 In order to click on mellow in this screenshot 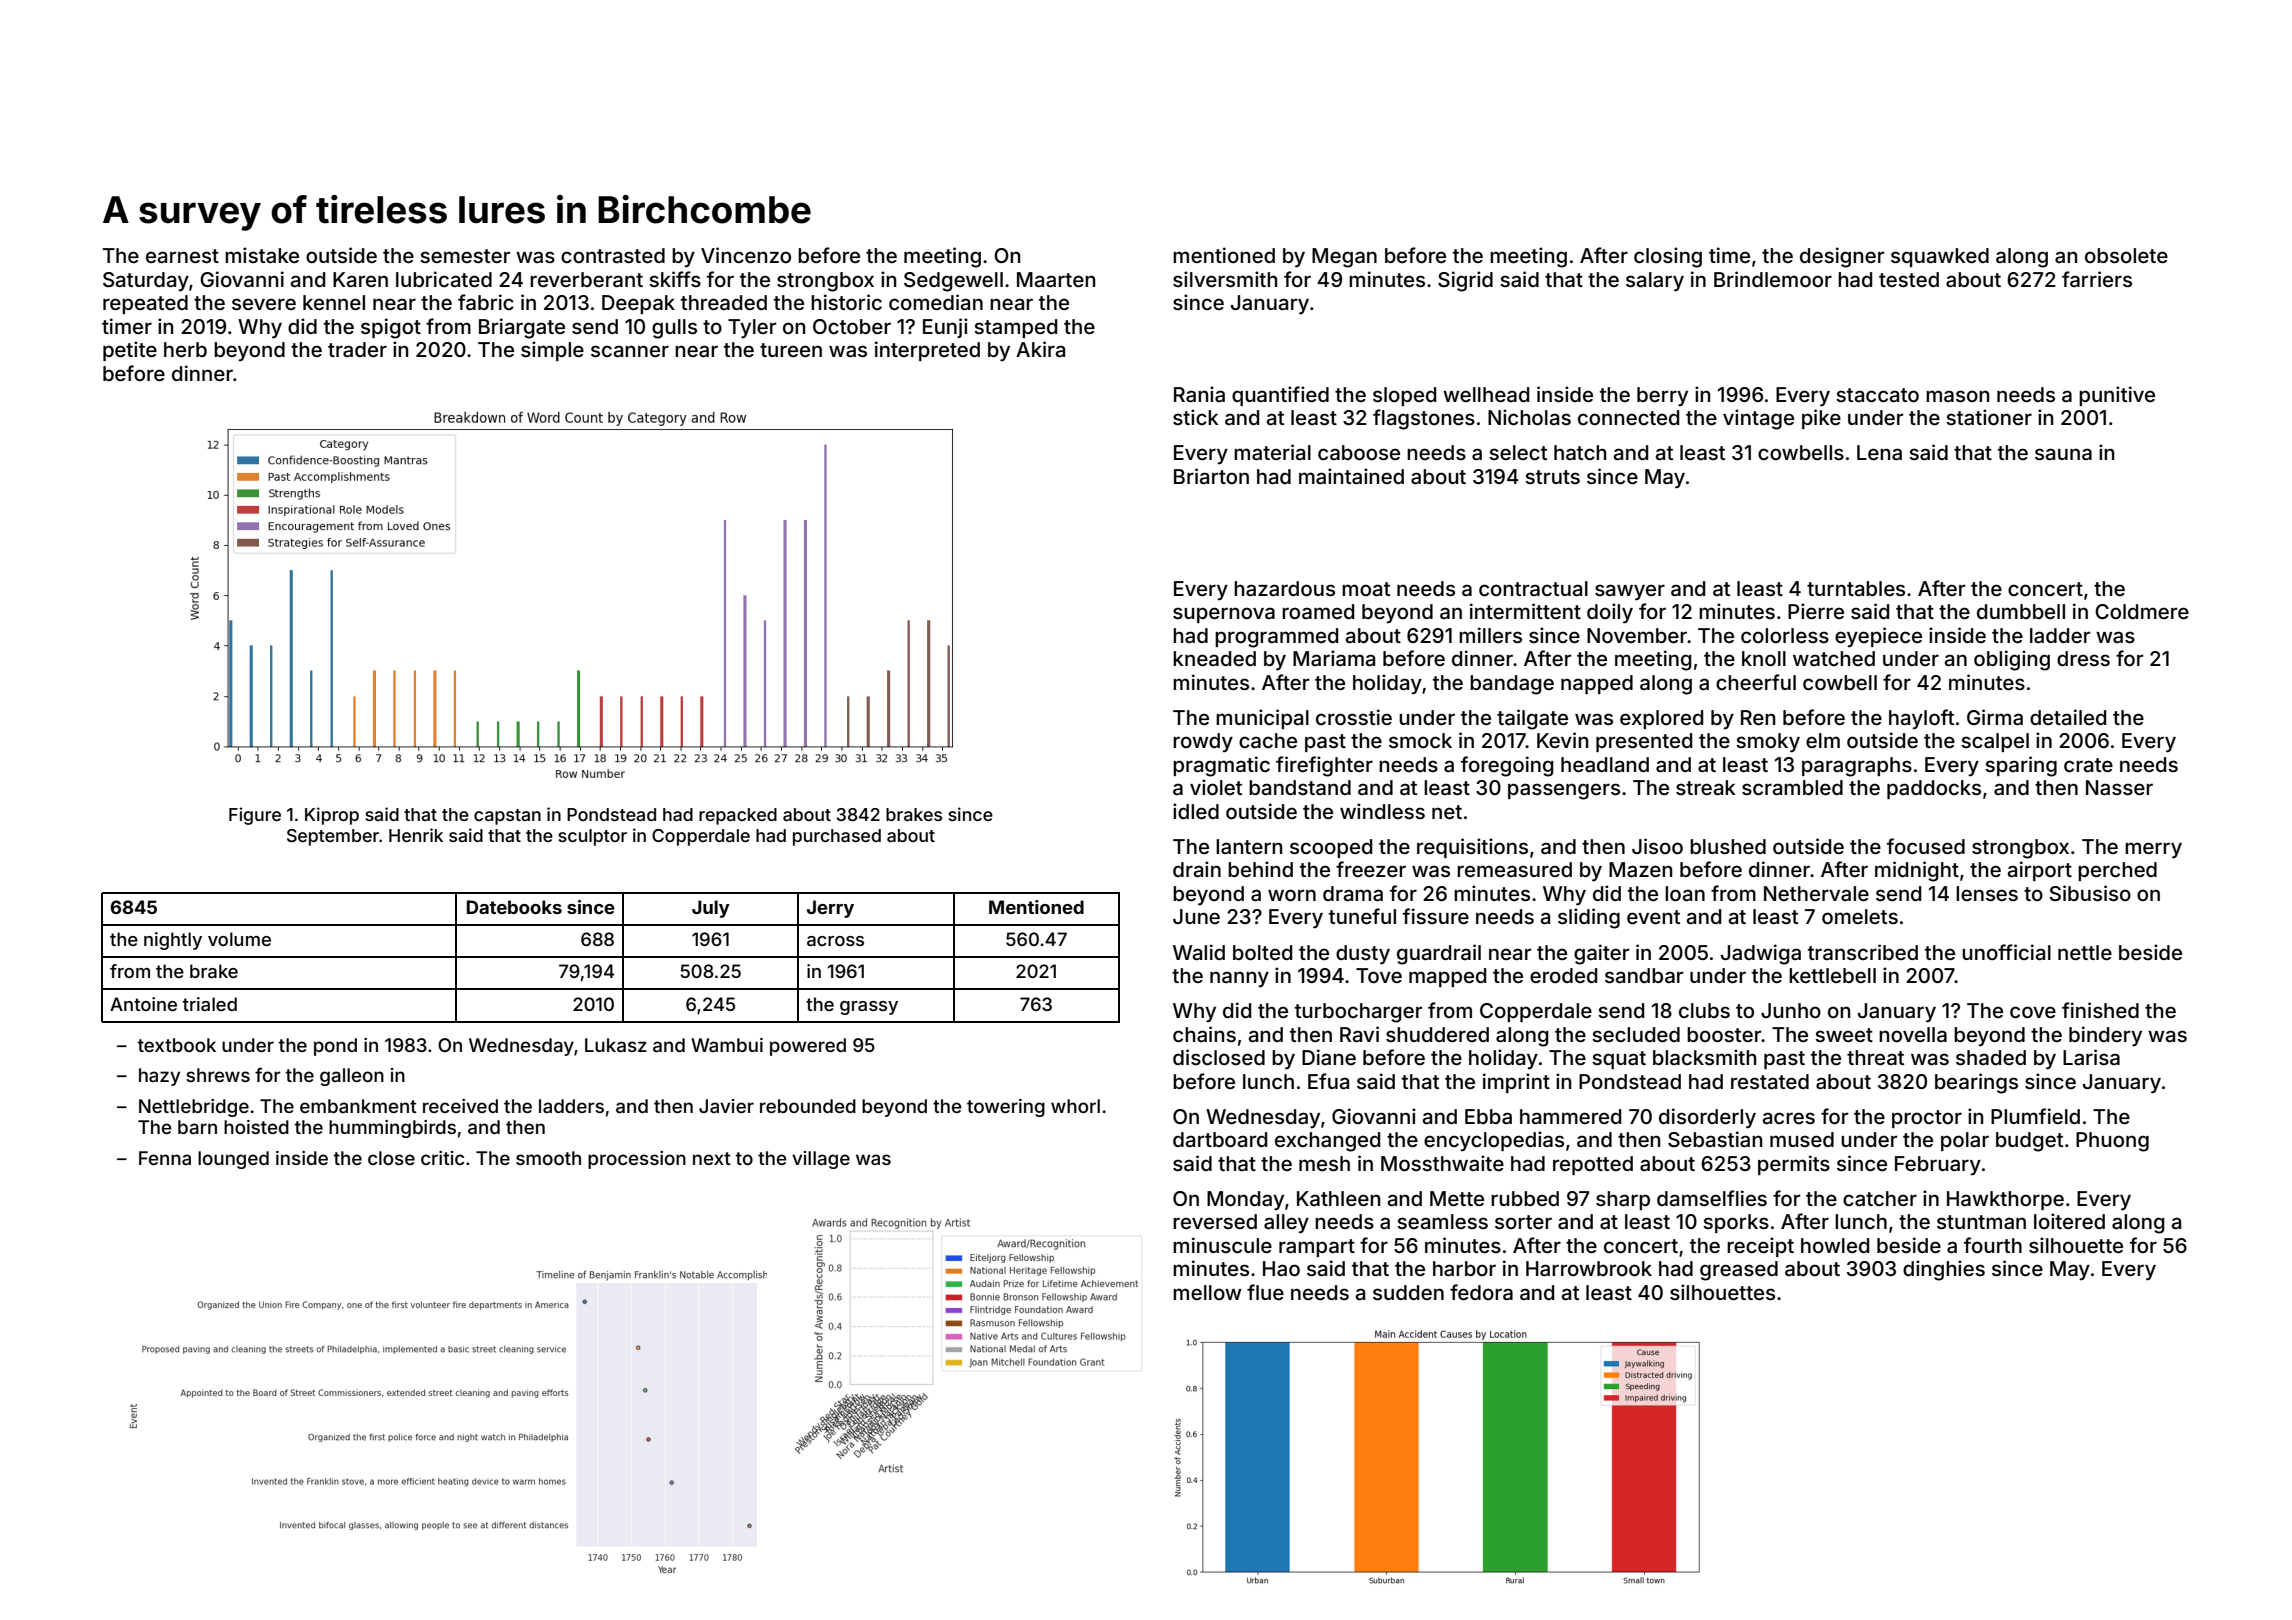, I will do `click(1207, 1292)`.
